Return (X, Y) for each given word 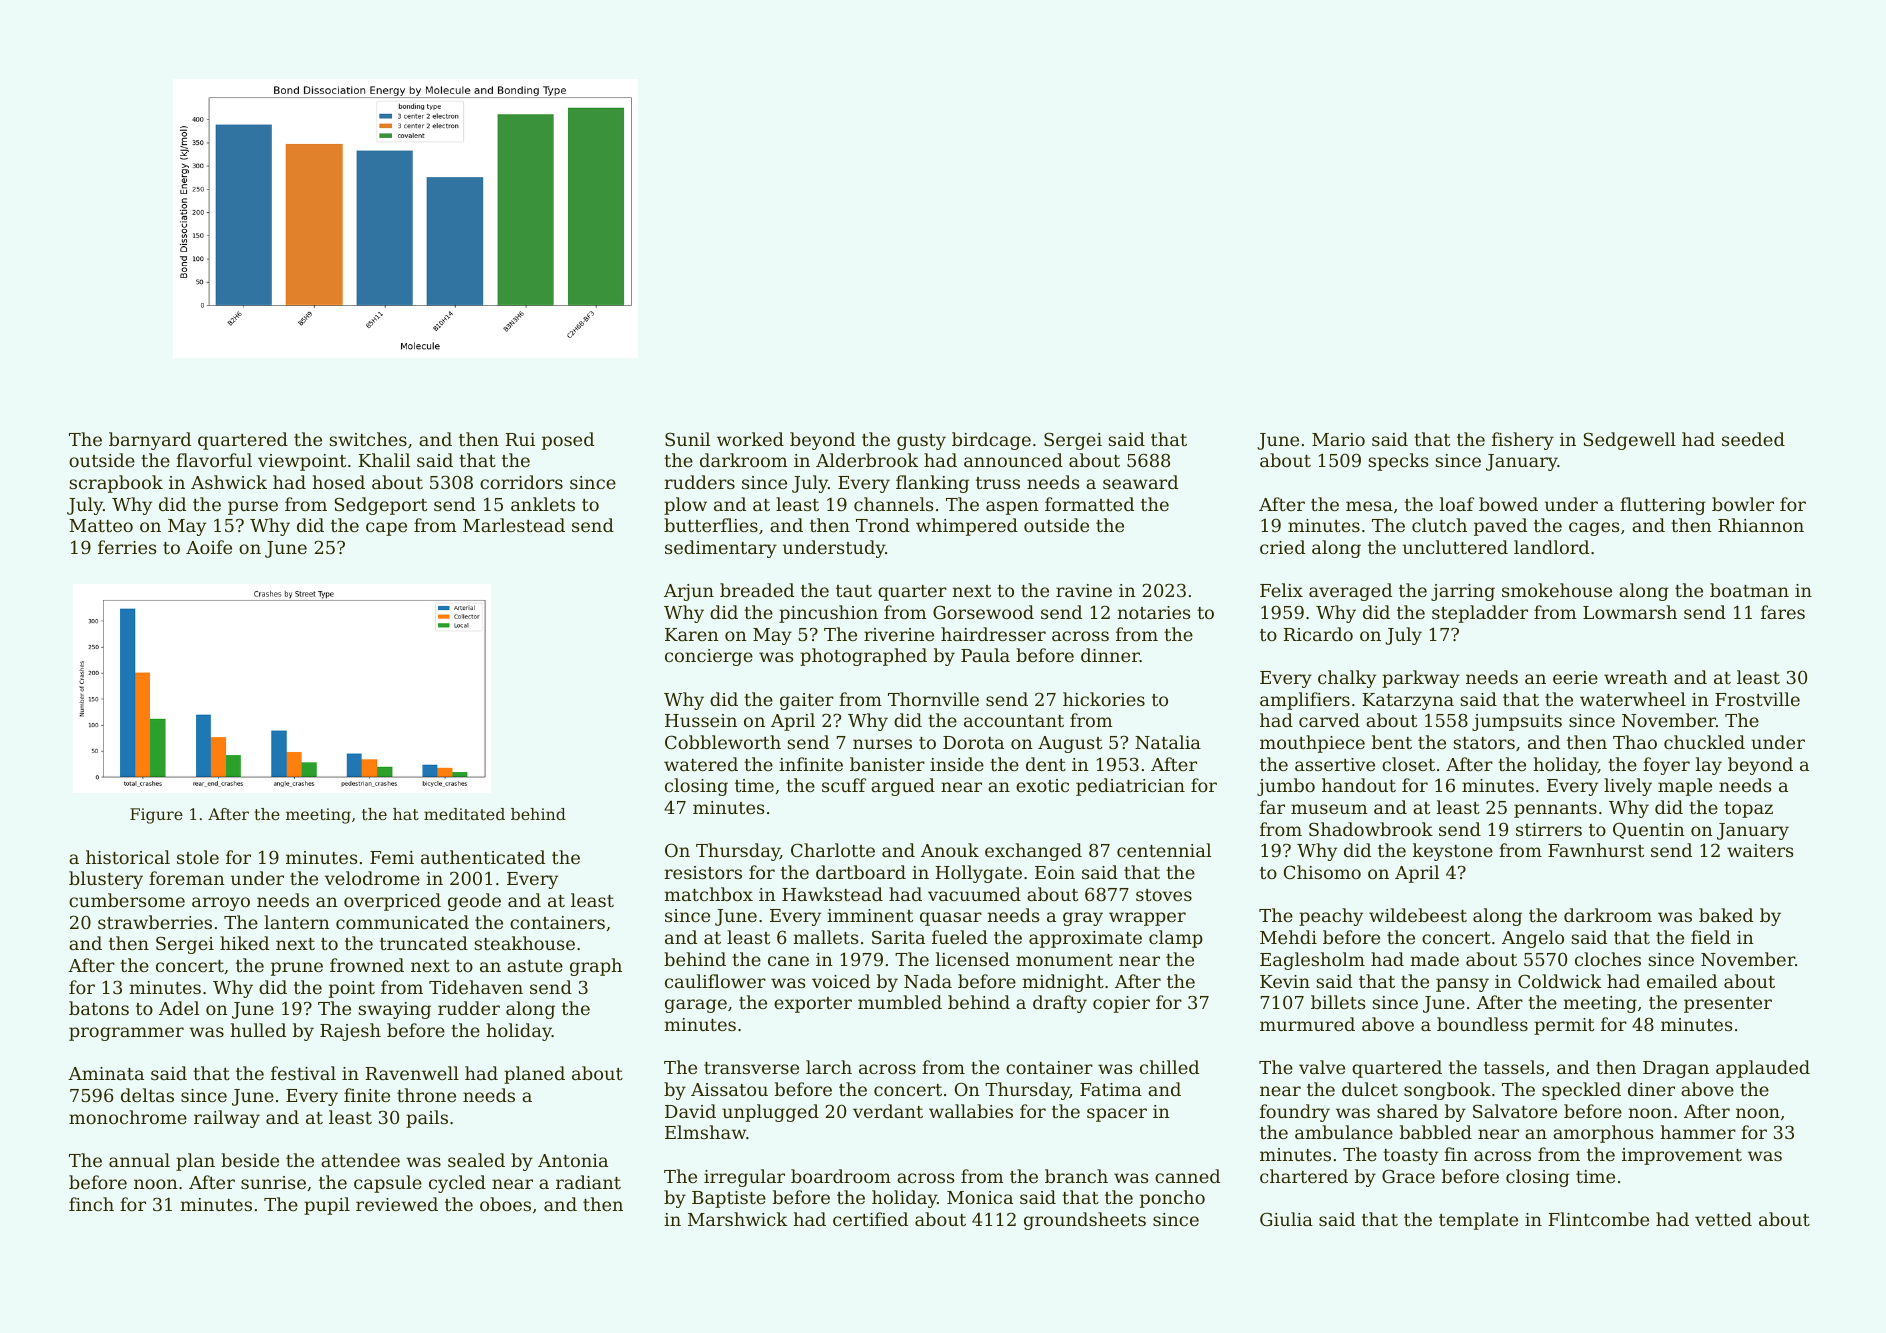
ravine (1084, 590)
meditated (464, 814)
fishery (1523, 441)
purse (253, 508)
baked (1726, 915)
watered (701, 764)
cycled (457, 1184)
